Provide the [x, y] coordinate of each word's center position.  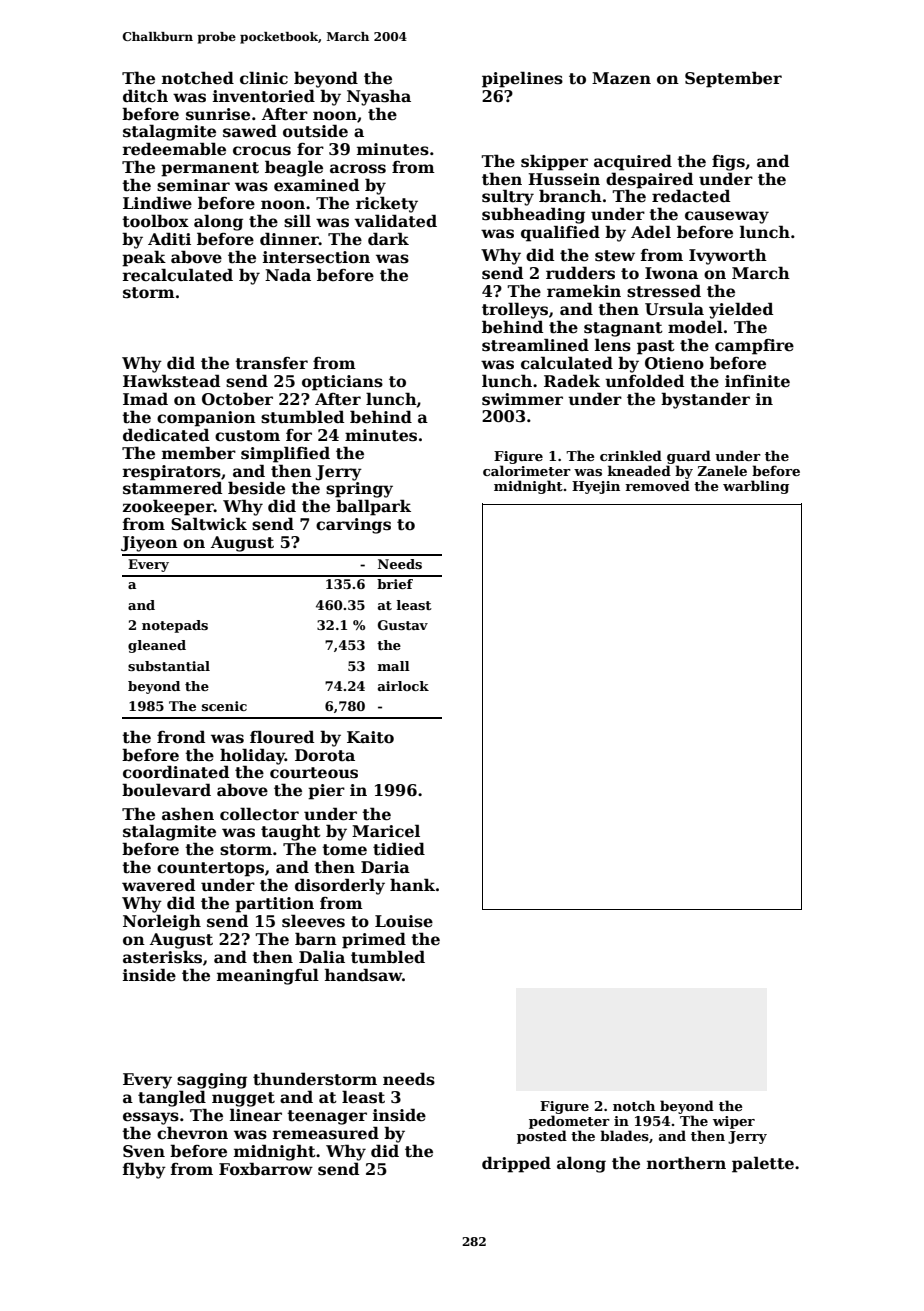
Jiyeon [149, 544]
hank [412, 884]
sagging [212, 1081]
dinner [289, 239]
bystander [705, 400]
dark [388, 238]
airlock [403, 686]
